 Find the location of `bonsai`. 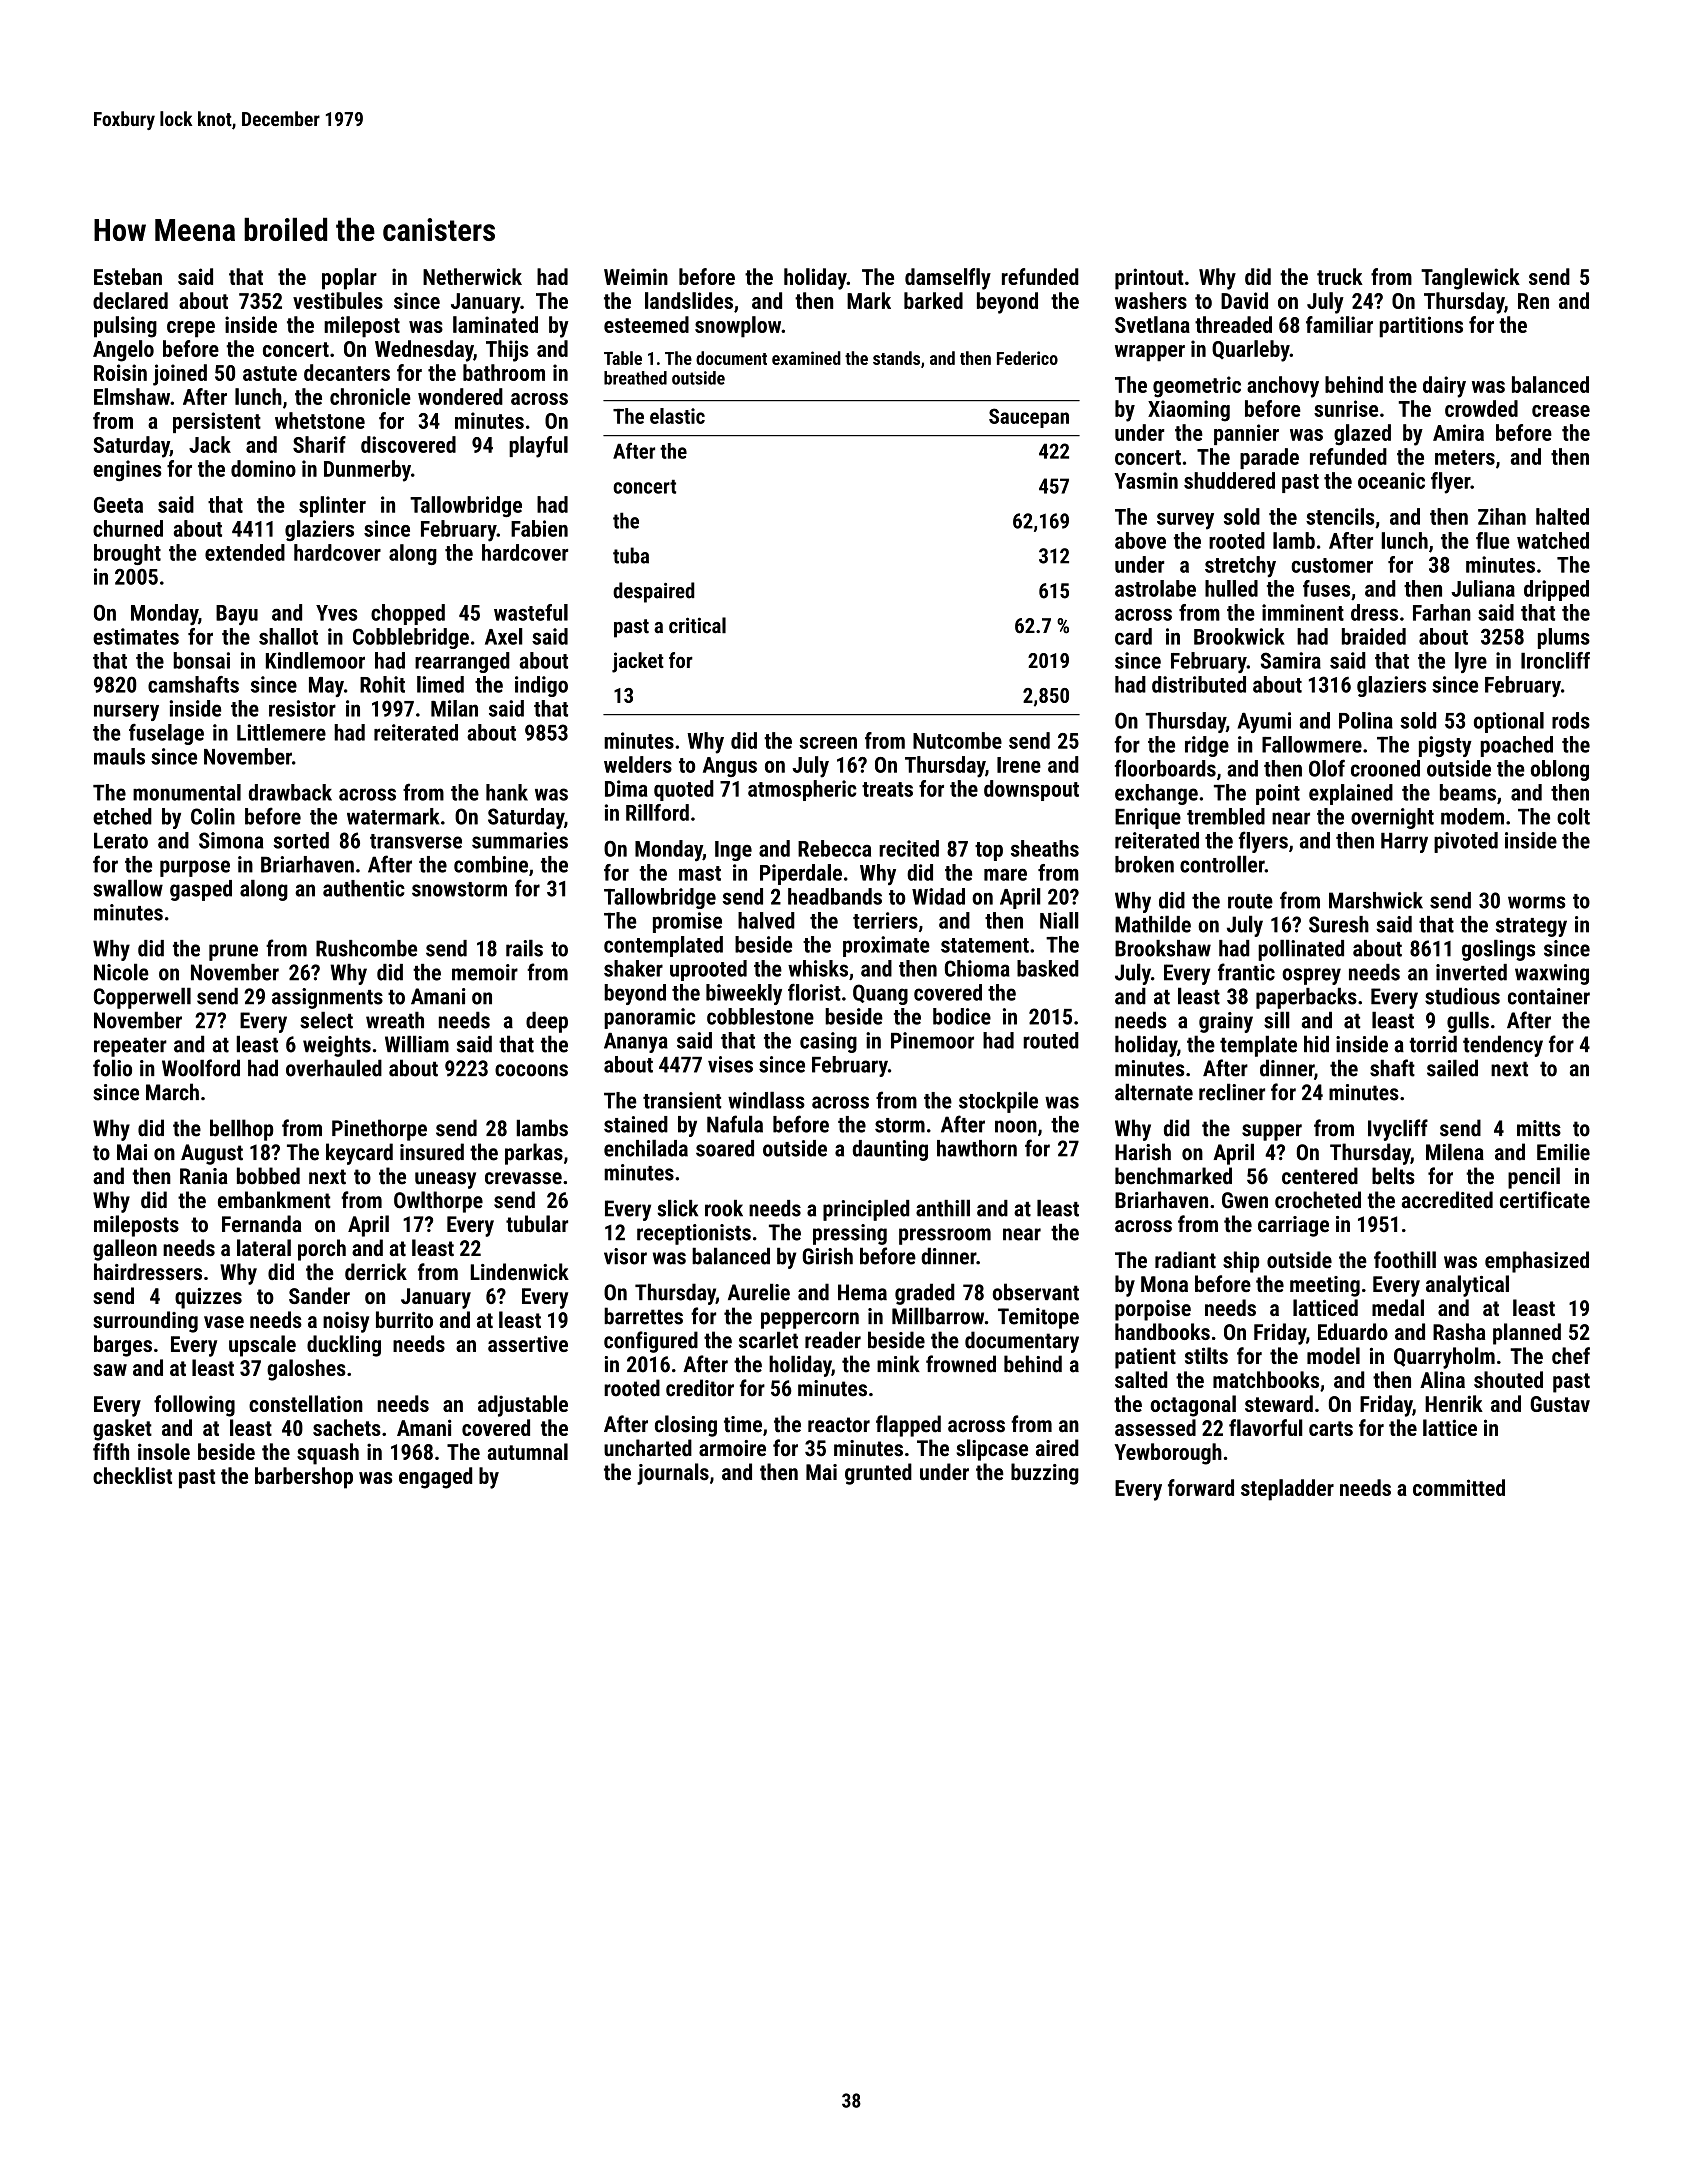

bonsai is located at coordinates (201, 660).
